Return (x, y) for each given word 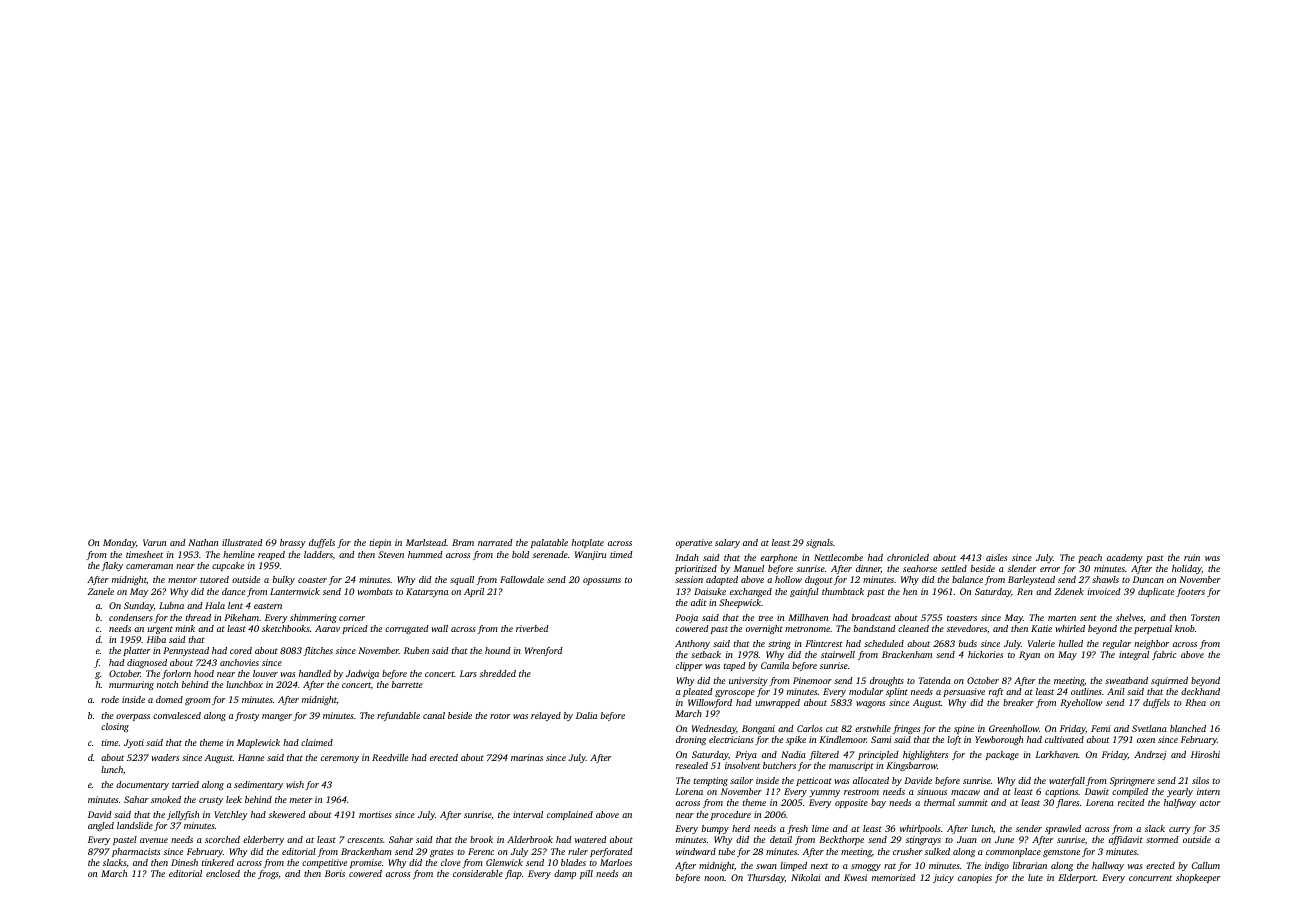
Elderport (1077, 878)
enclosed (223, 873)
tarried (185, 784)
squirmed (1169, 681)
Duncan (1148, 579)
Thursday (766, 878)
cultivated (1064, 739)
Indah (687, 557)
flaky (112, 566)
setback (706, 654)
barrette (407, 684)
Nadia (793, 754)
